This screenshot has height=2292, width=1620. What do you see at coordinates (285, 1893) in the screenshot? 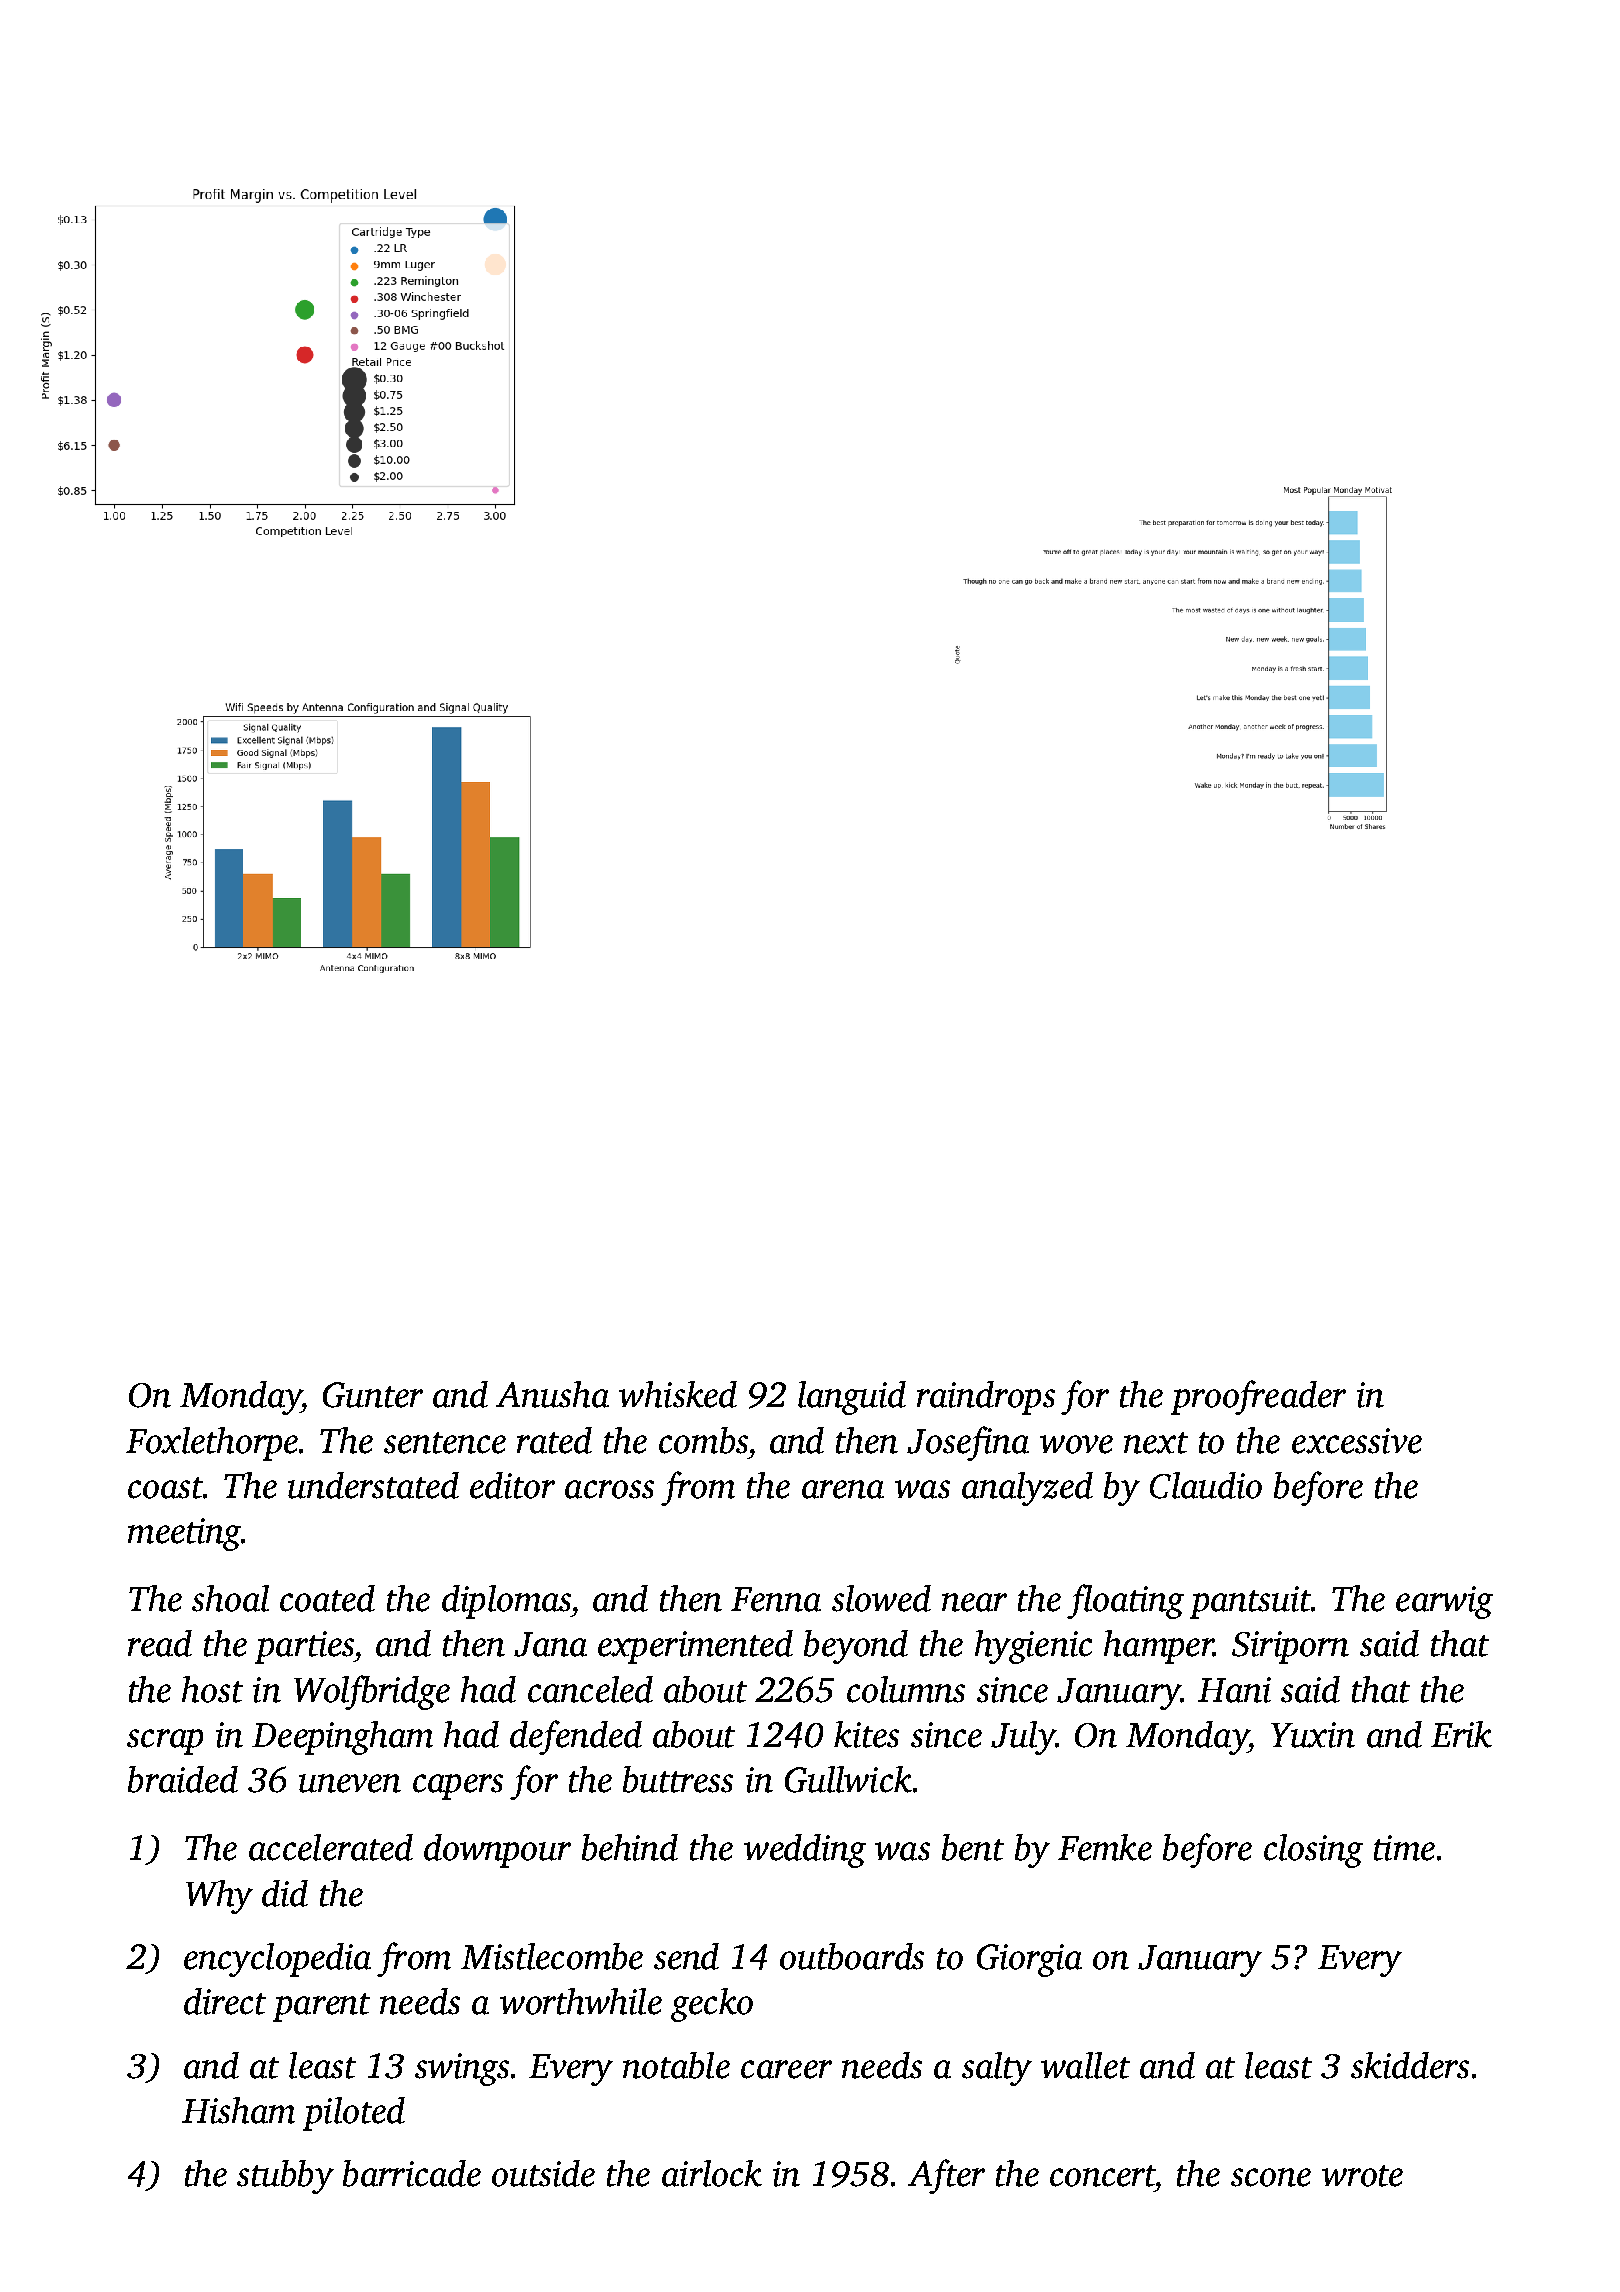
I see `did` at bounding box center [285, 1893].
